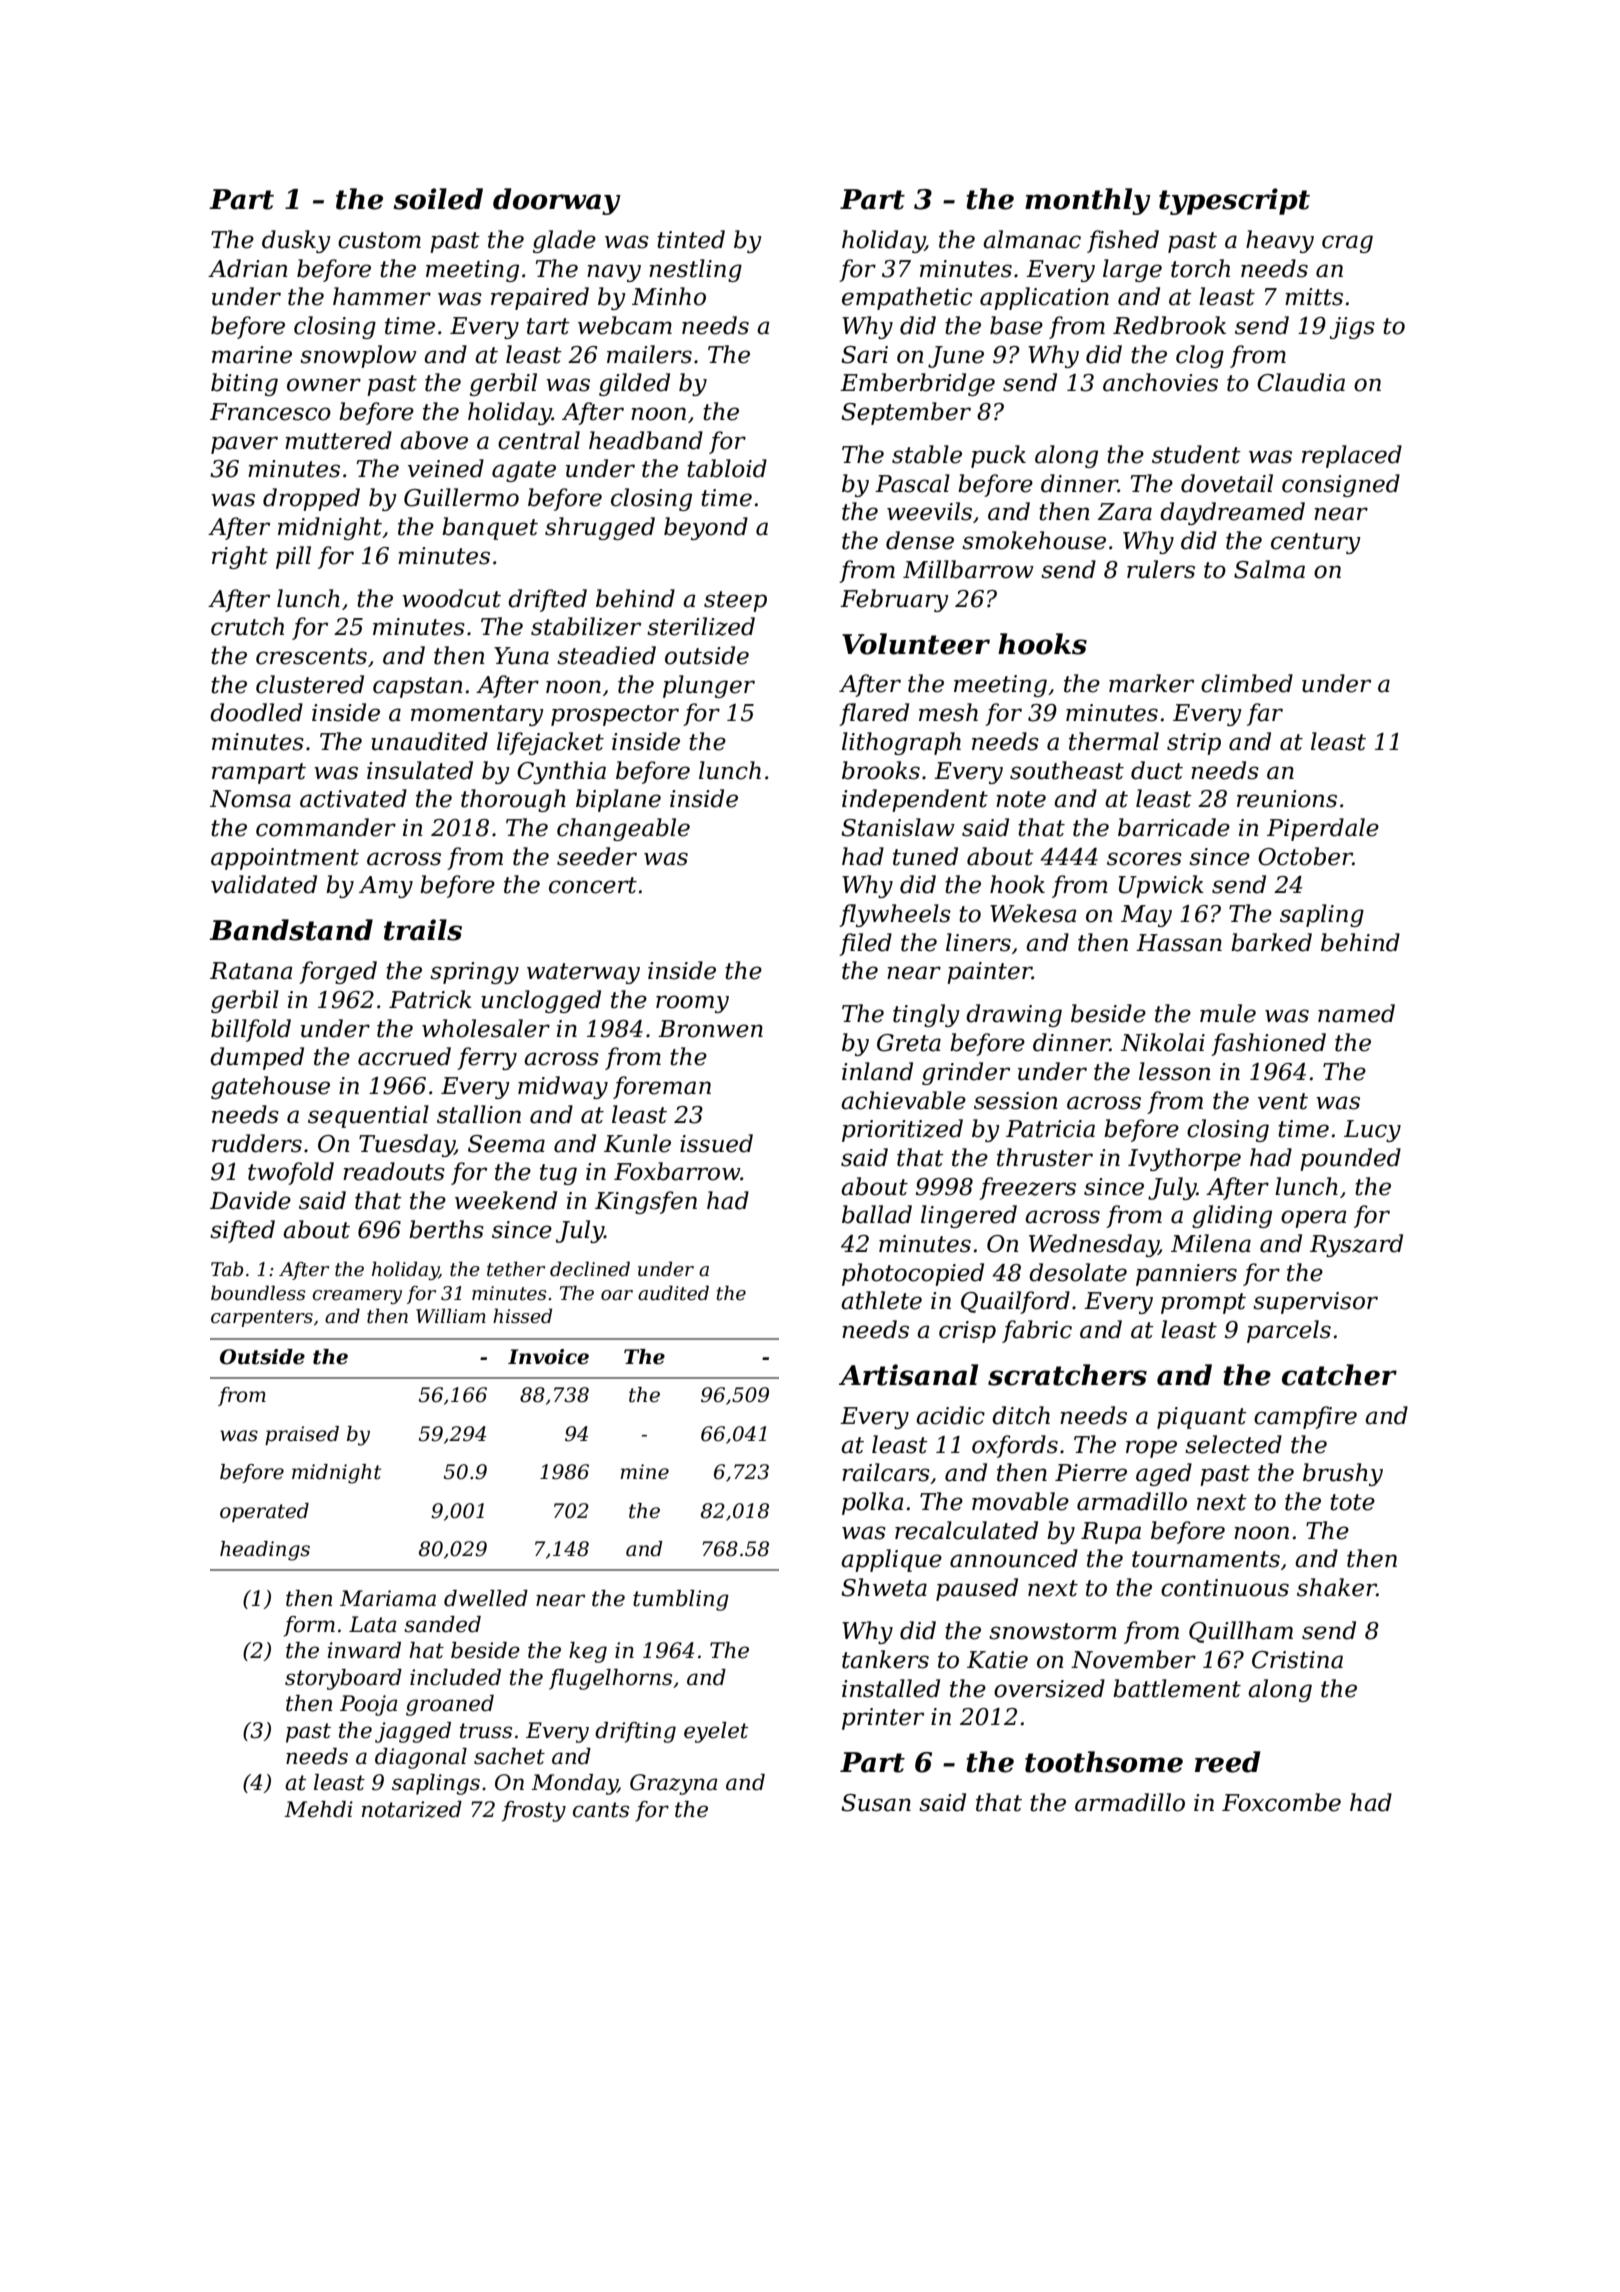 This page has width=1620, height=2292. I want to click on monthly, so click(1088, 201).
